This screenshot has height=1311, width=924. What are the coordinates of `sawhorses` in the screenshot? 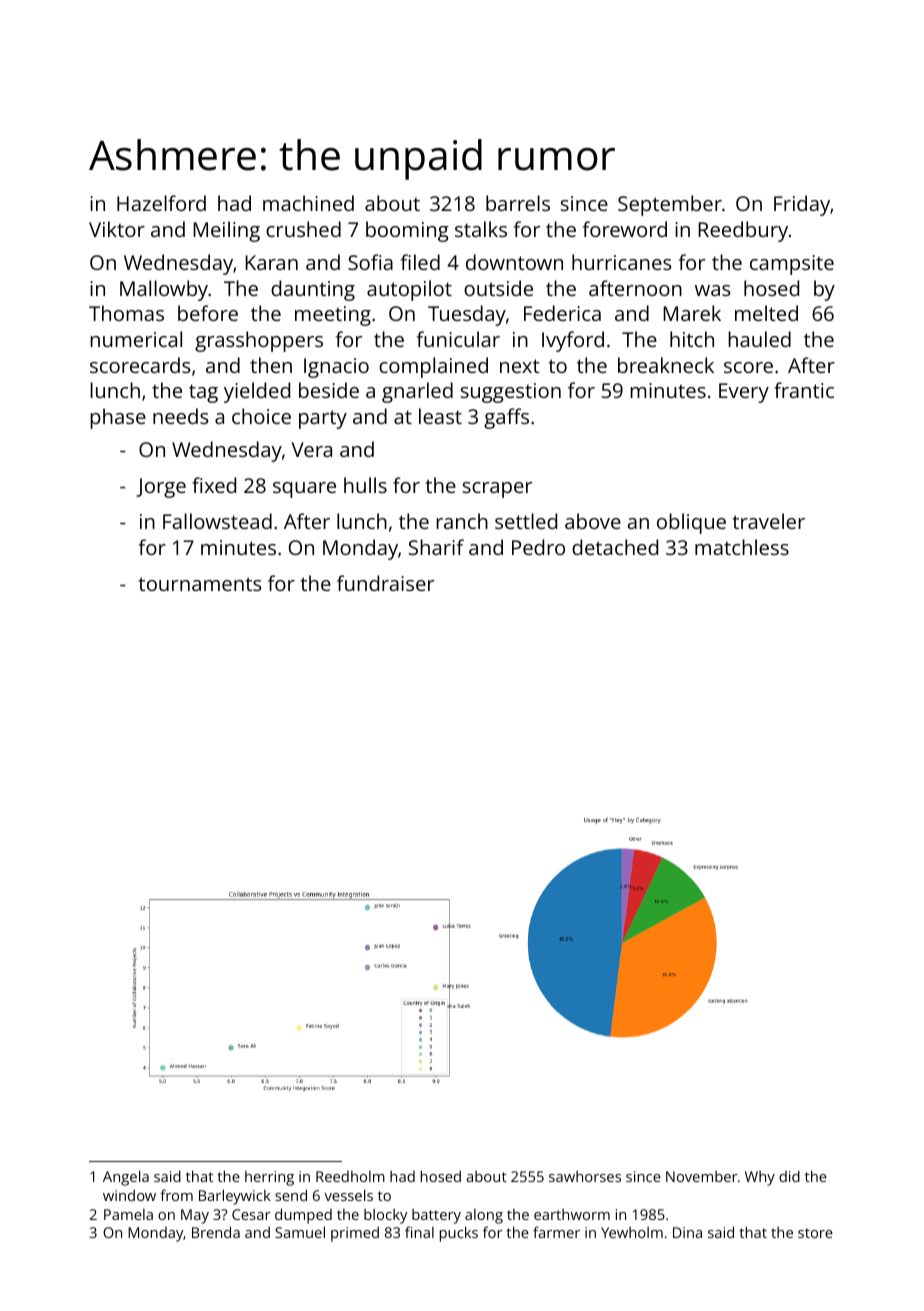 It's located at (585, 1176).
